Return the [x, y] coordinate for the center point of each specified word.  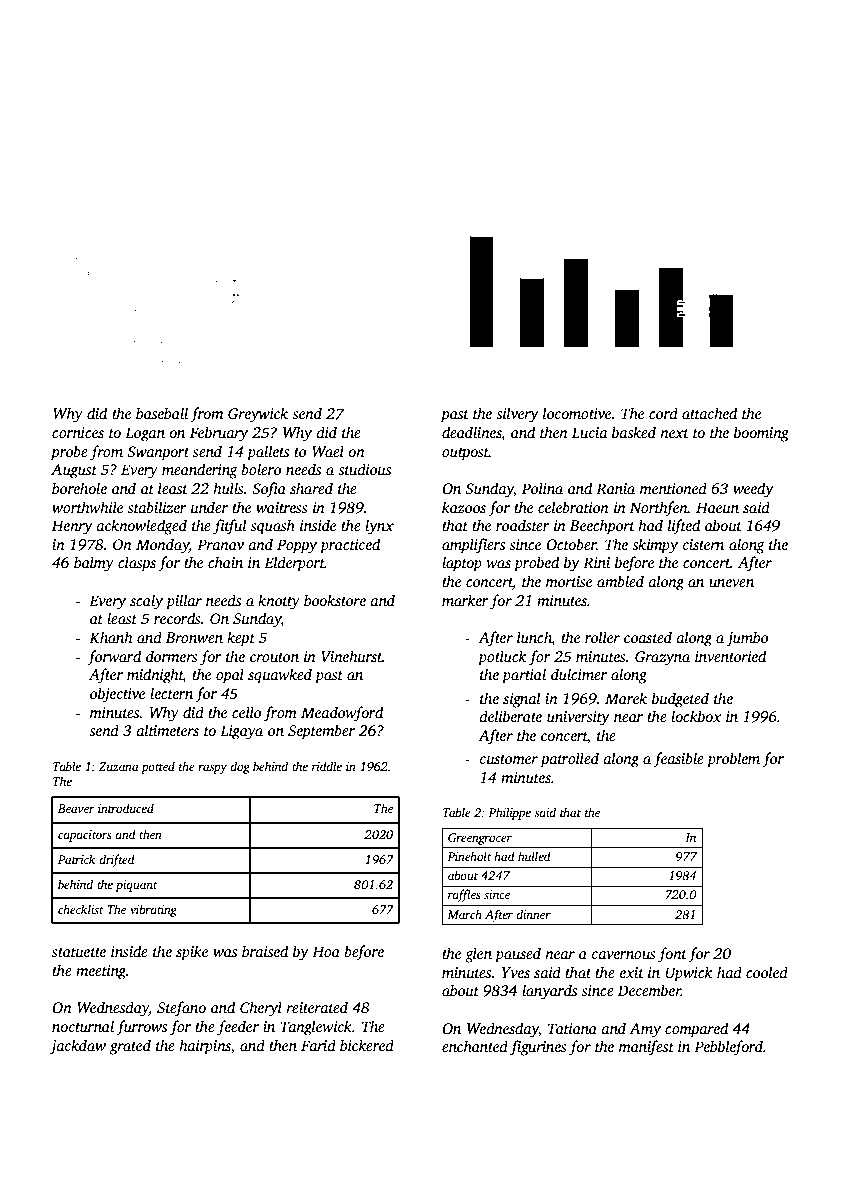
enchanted [475, 1046]
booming [761, 434]
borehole [79, 488]
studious [364, 469]
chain [225, 562]
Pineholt [469, 856]
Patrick [76, 859]
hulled [534, 856]
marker [465, 600]
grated [130, 1047]
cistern [703, 544]
